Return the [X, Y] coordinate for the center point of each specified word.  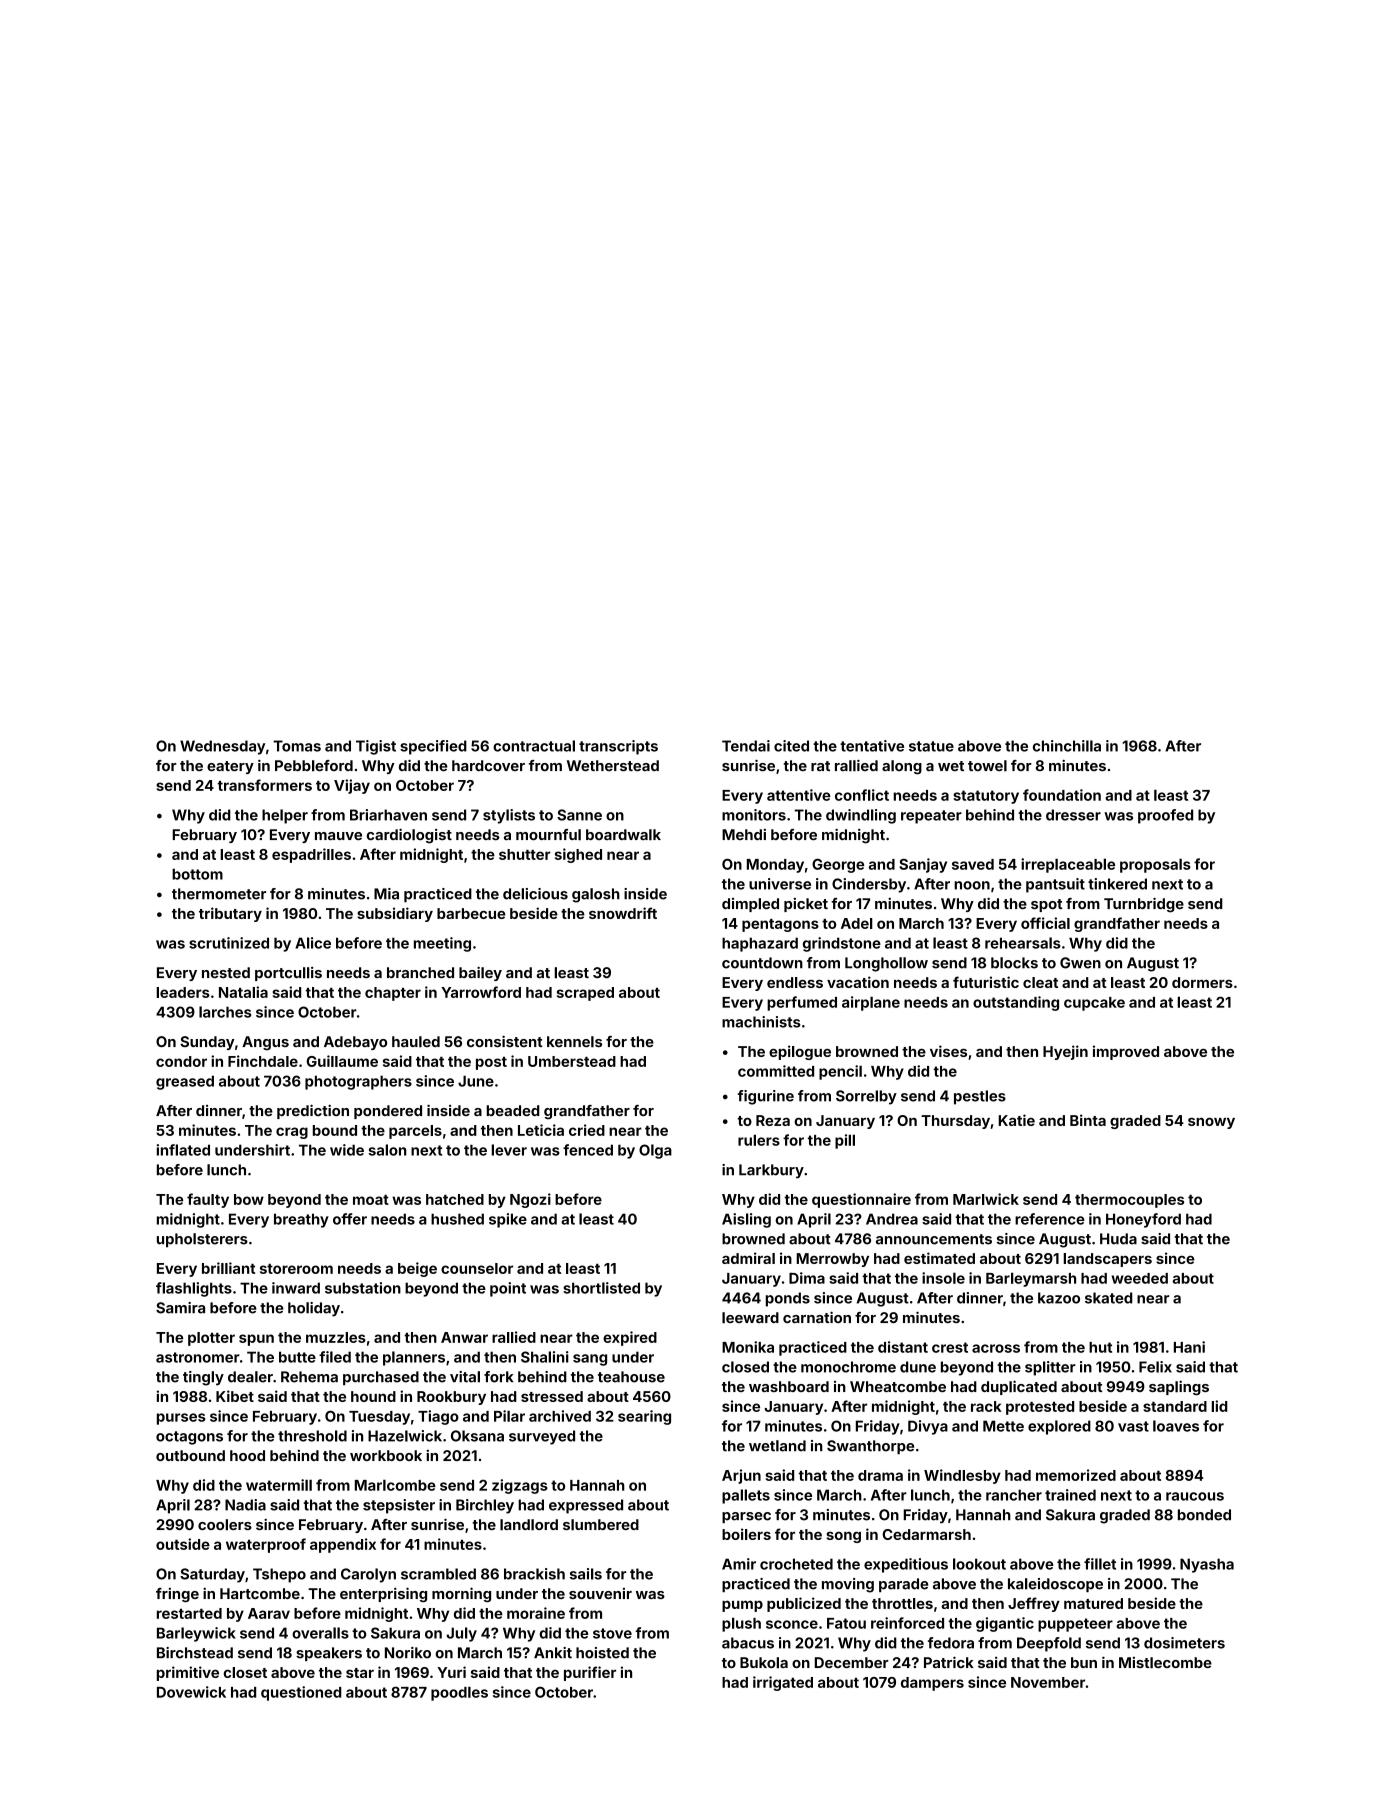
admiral [748, 1258]
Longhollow [886, 964]
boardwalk [623, 835]
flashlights [194, 1289]
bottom [197, 874]
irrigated [783, 1683]
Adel [857, 923]
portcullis [288, 974]
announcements [934, 1239]
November [1048, 1682]
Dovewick [191, 1692]
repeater [931, 817]
